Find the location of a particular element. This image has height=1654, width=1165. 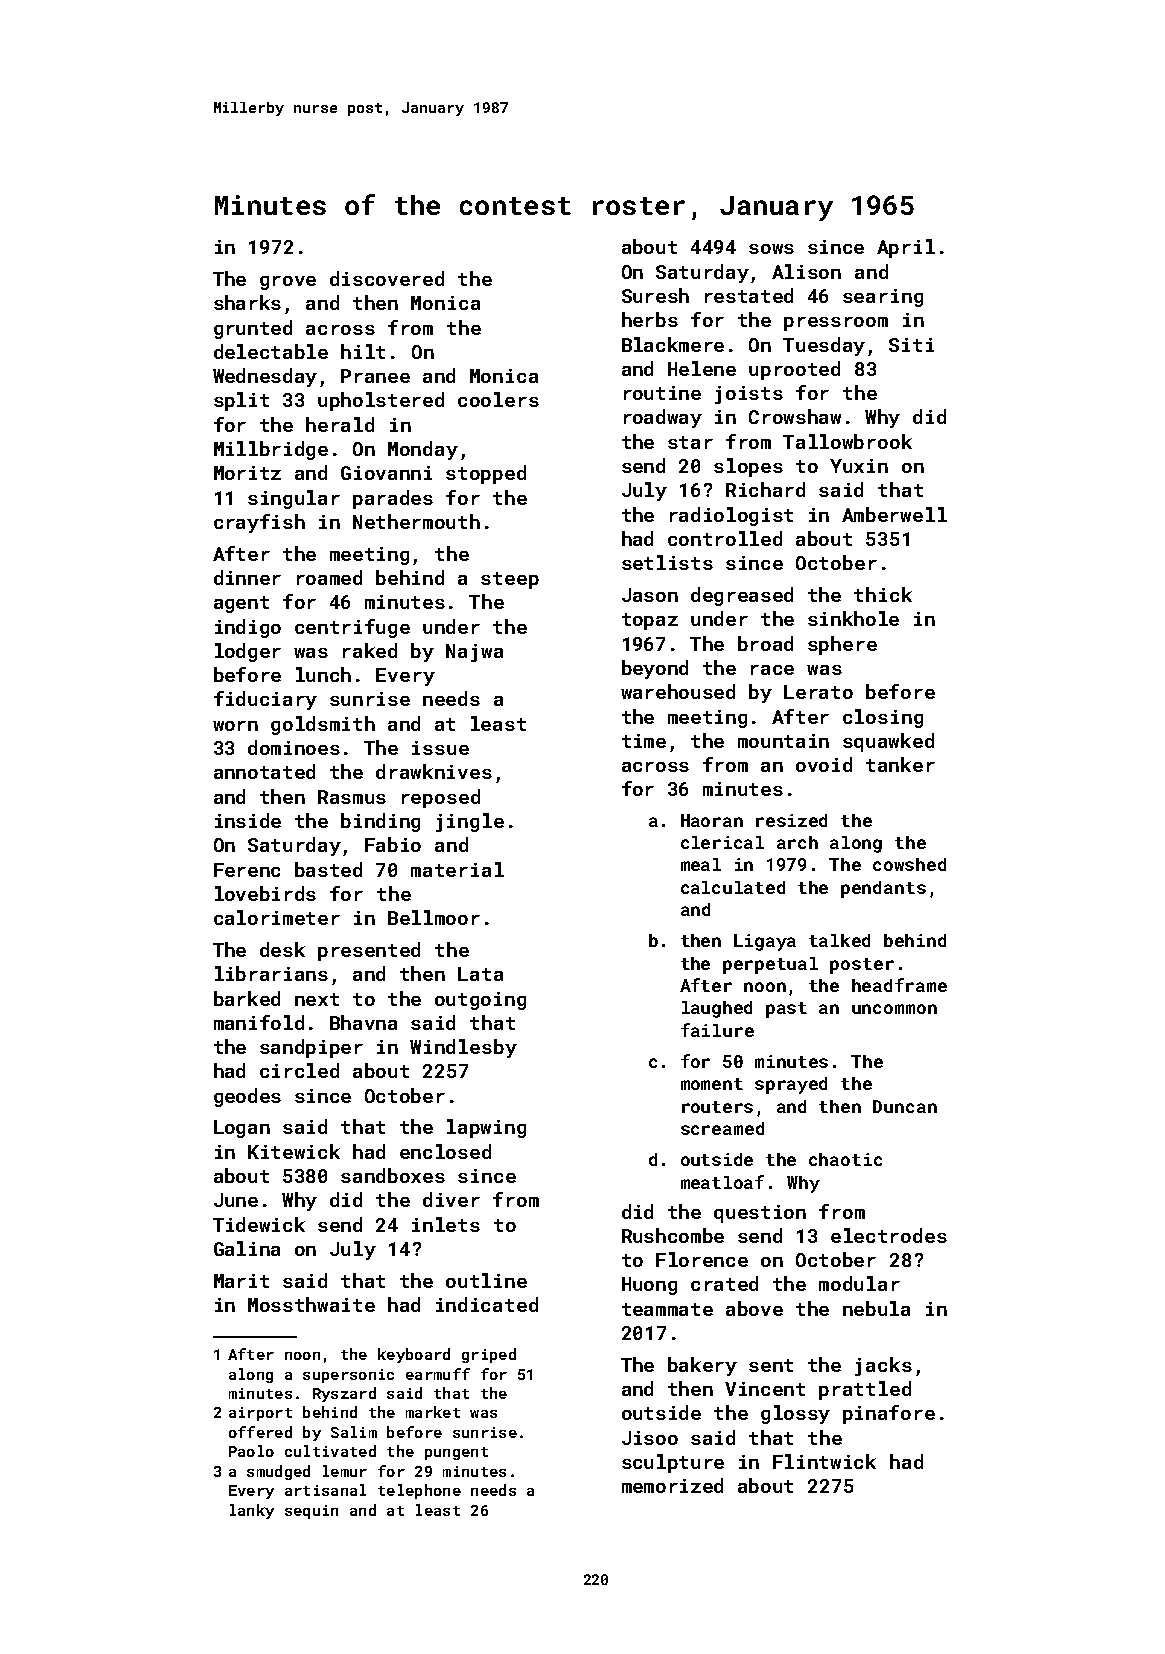

Bhavna is located at coordinates (363, 1022).
